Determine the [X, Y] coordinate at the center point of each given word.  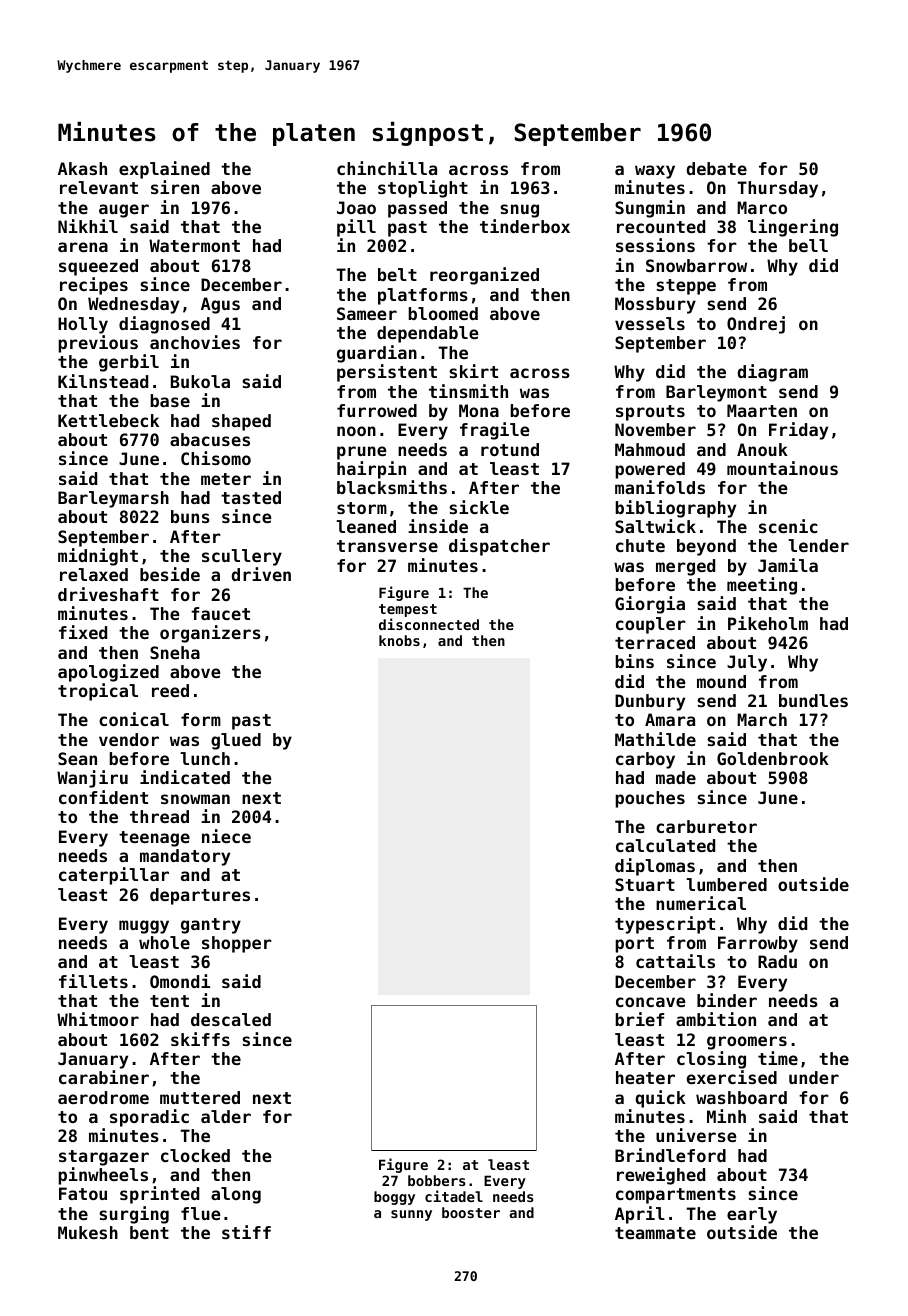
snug [519, 211]
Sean [77, 758]
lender [819, 545]
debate [717, 168]
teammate [655, 1233]
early [752, 1215]
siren [175, 187]
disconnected [429, 624]
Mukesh [88, 1232]
